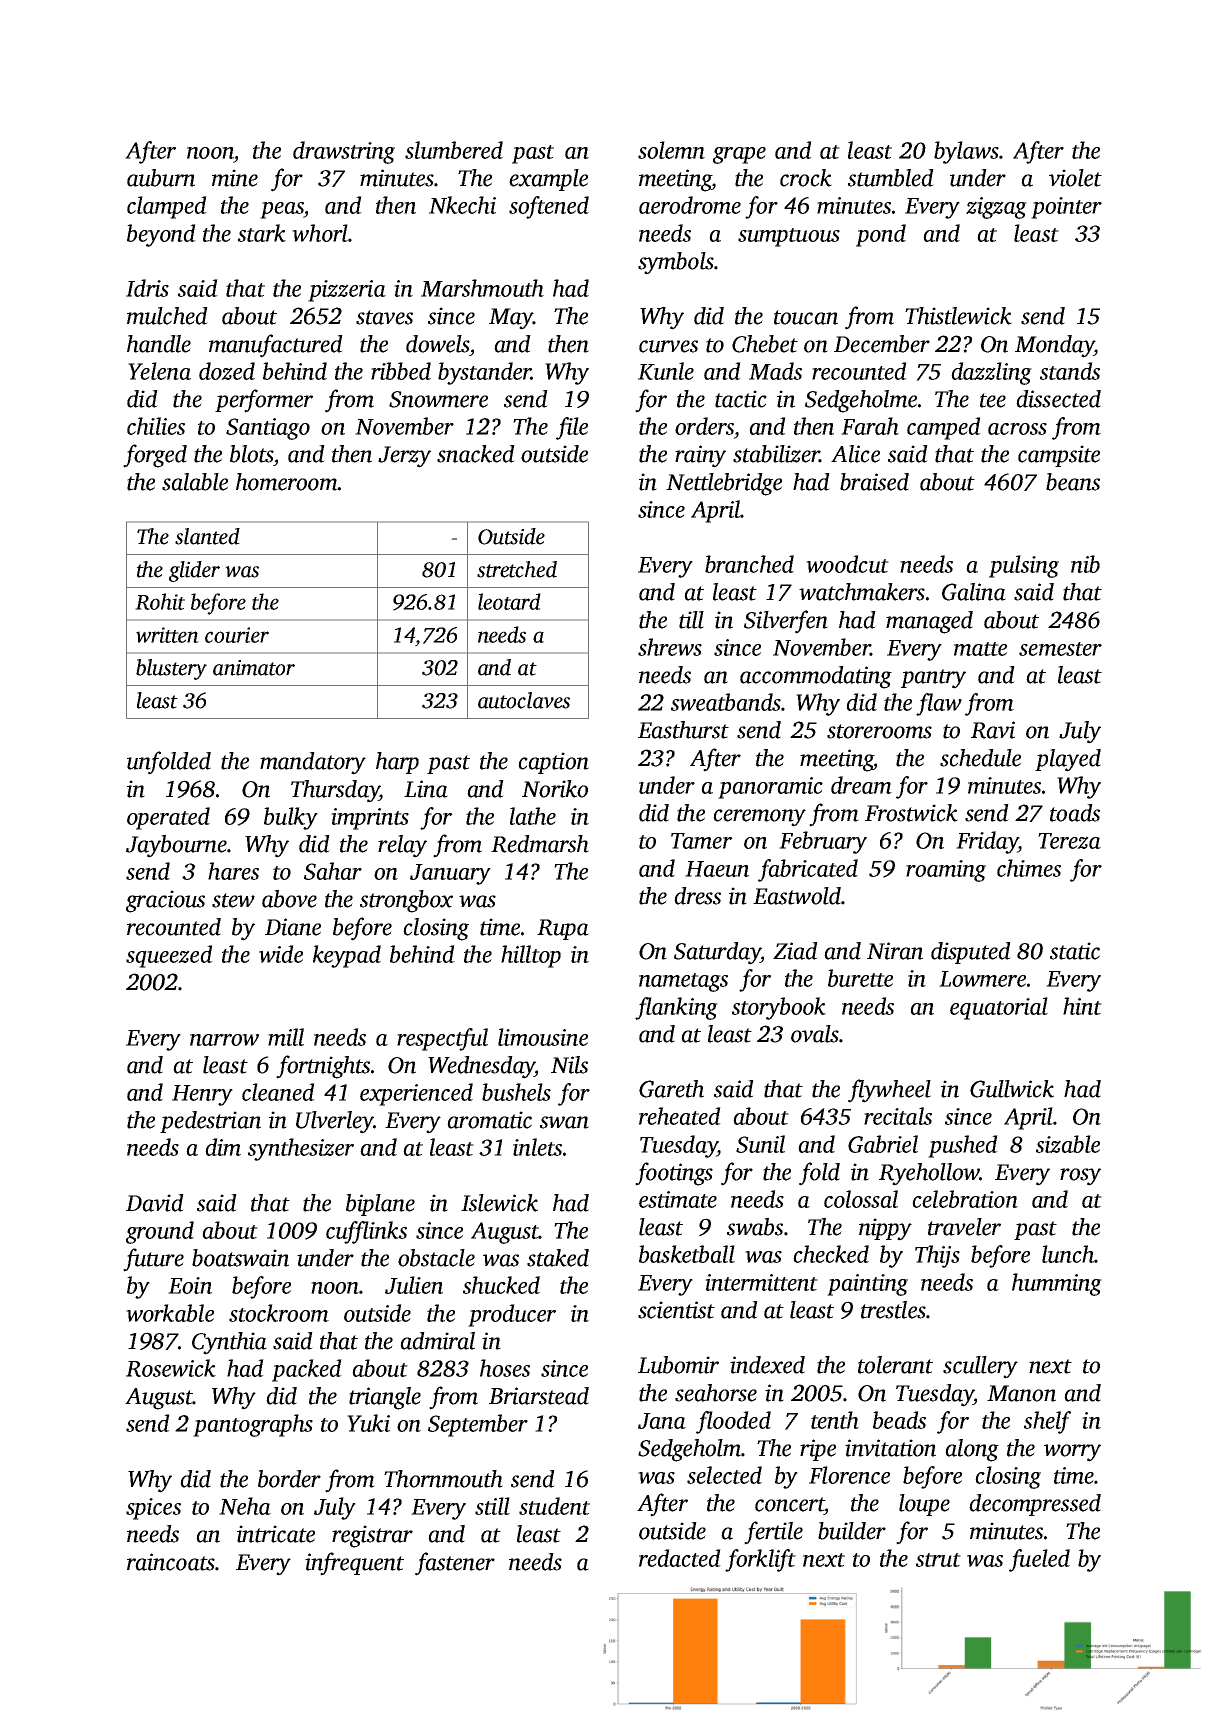  Describe the element at coordinates (760, 1144) in the screenshot. I see `Sunil` at that location.
